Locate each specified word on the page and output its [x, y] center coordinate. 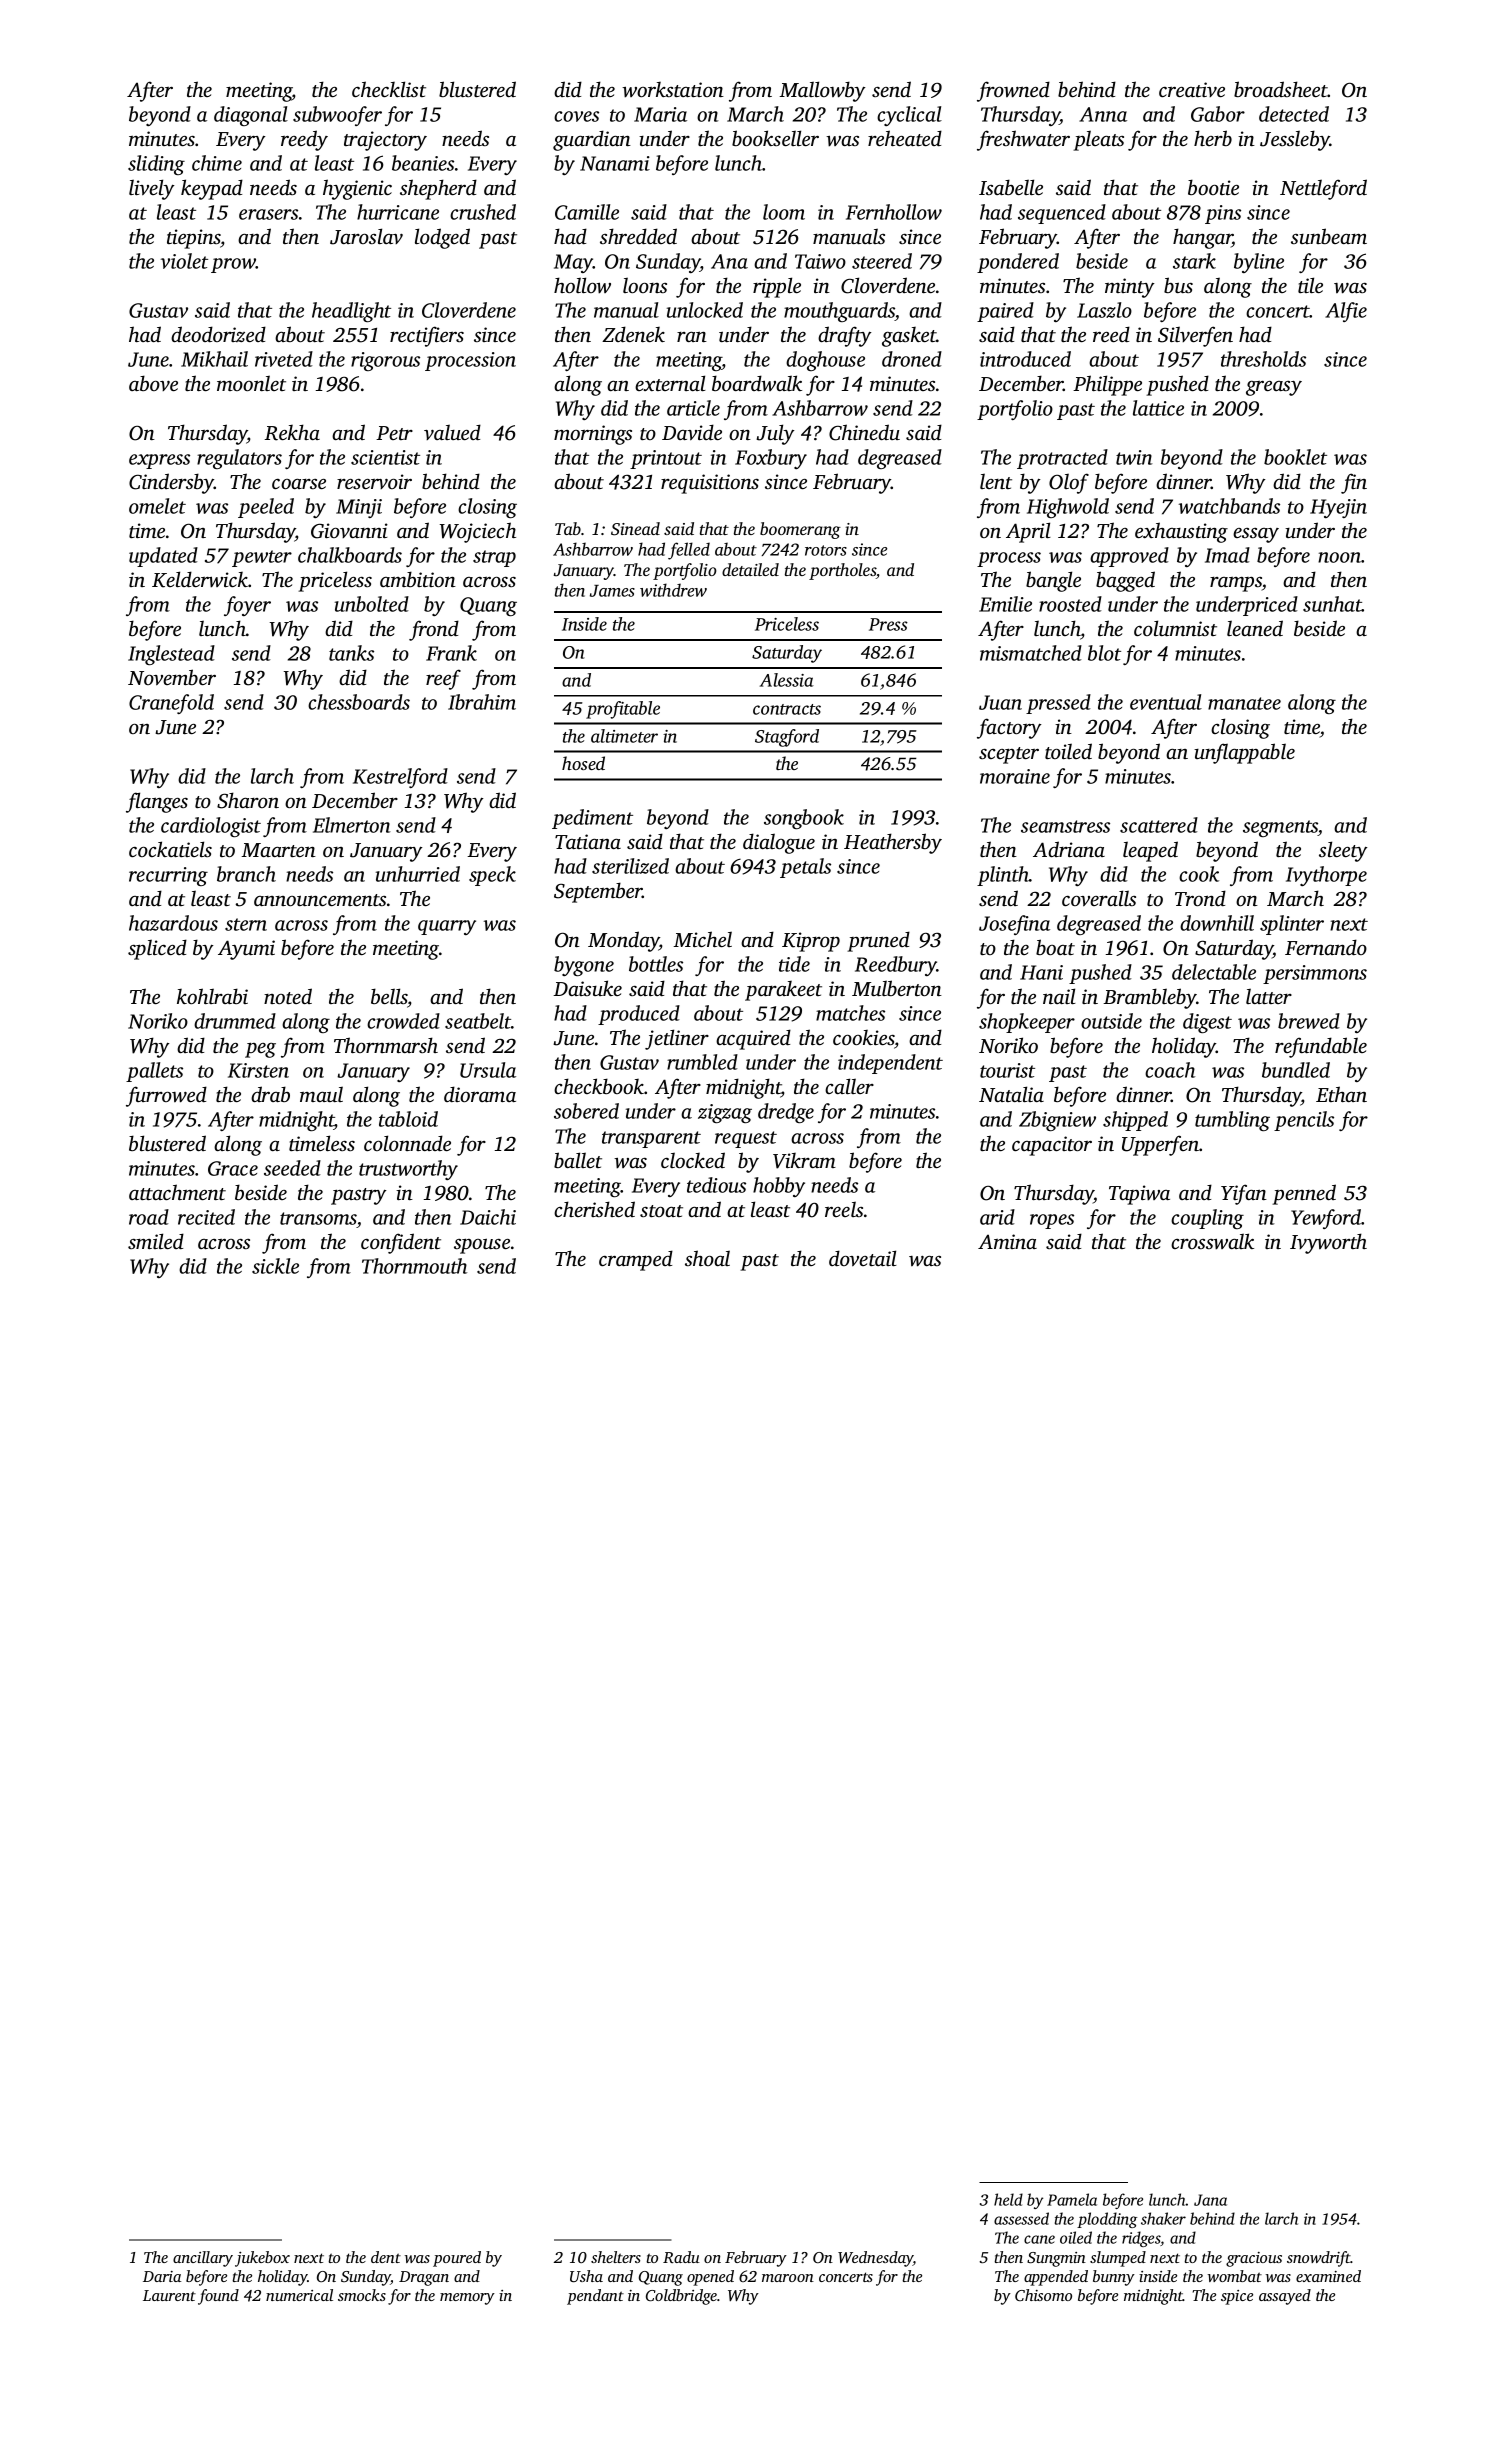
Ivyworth [1328, 1243]
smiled [156, 1241]
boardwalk [757, 383]
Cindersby [171, 483]
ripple [777, 287]
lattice [1158, 408]
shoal [707, 1258]
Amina [1007, 1241]
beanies [423, 163]
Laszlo [1104, 310]
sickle [275, 1266]
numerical [299, 2295]
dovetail [863, 1258]
